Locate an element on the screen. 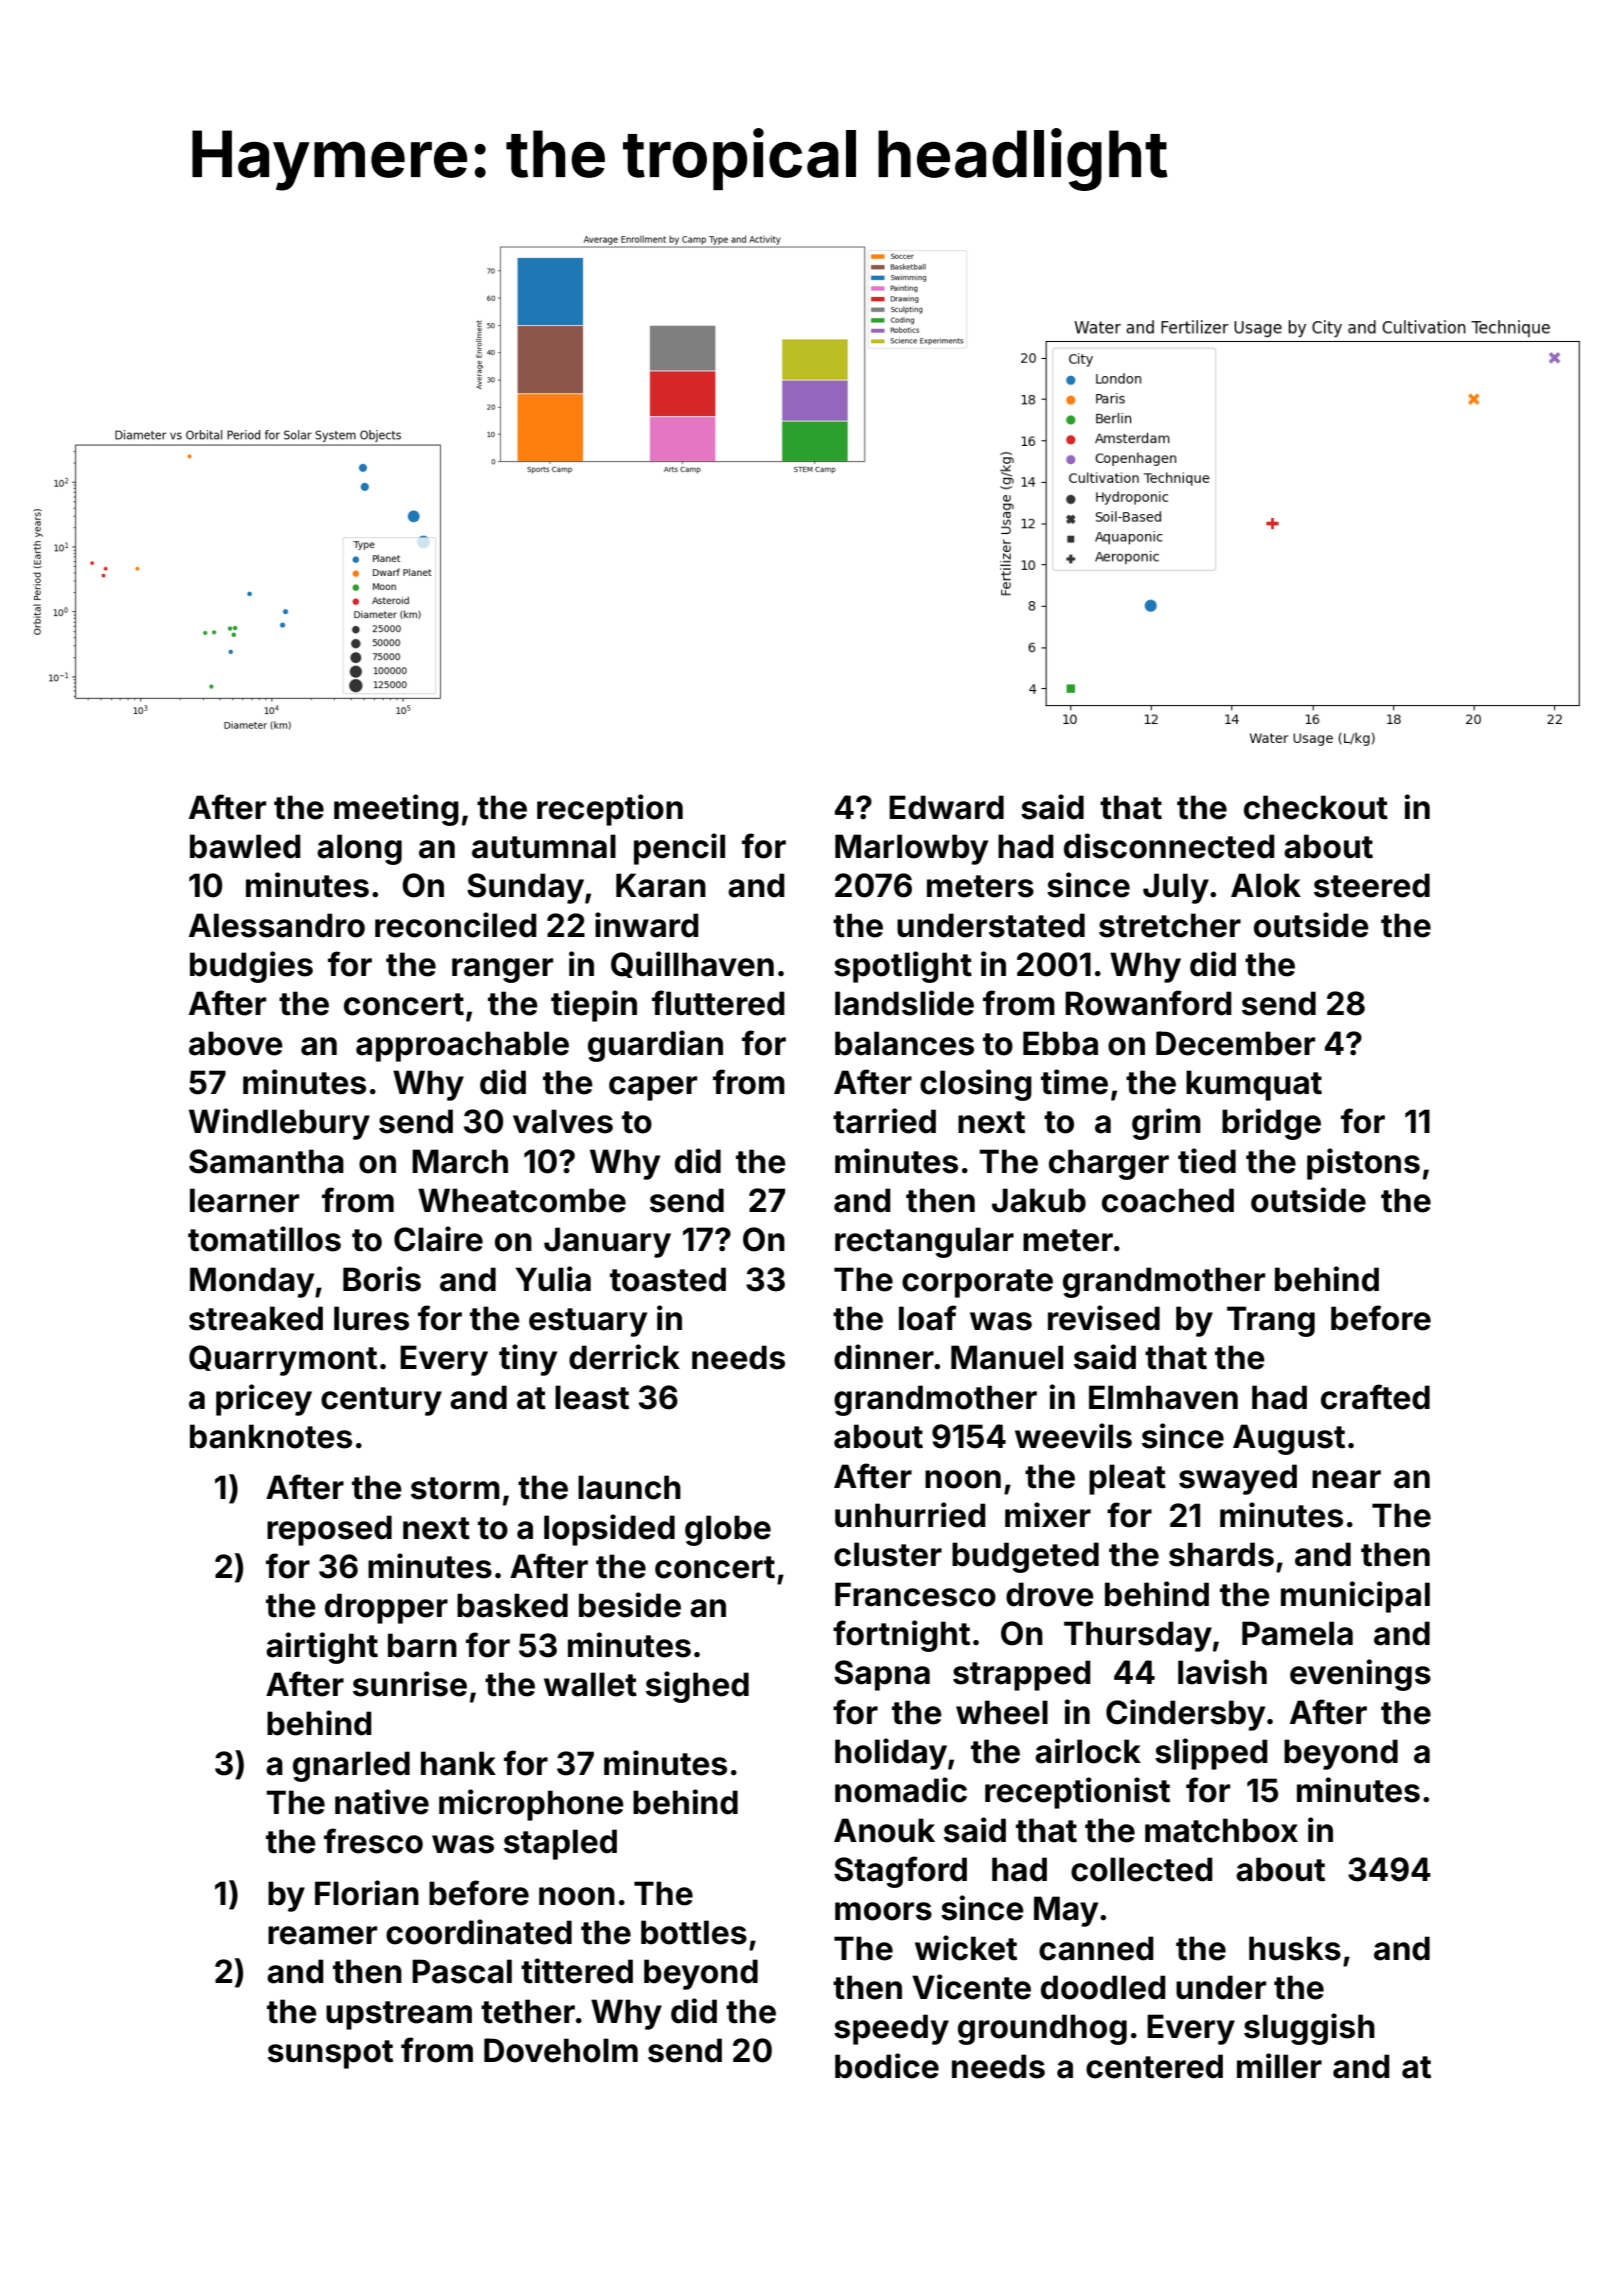  dinner is located at coordinates (884, 1357).
